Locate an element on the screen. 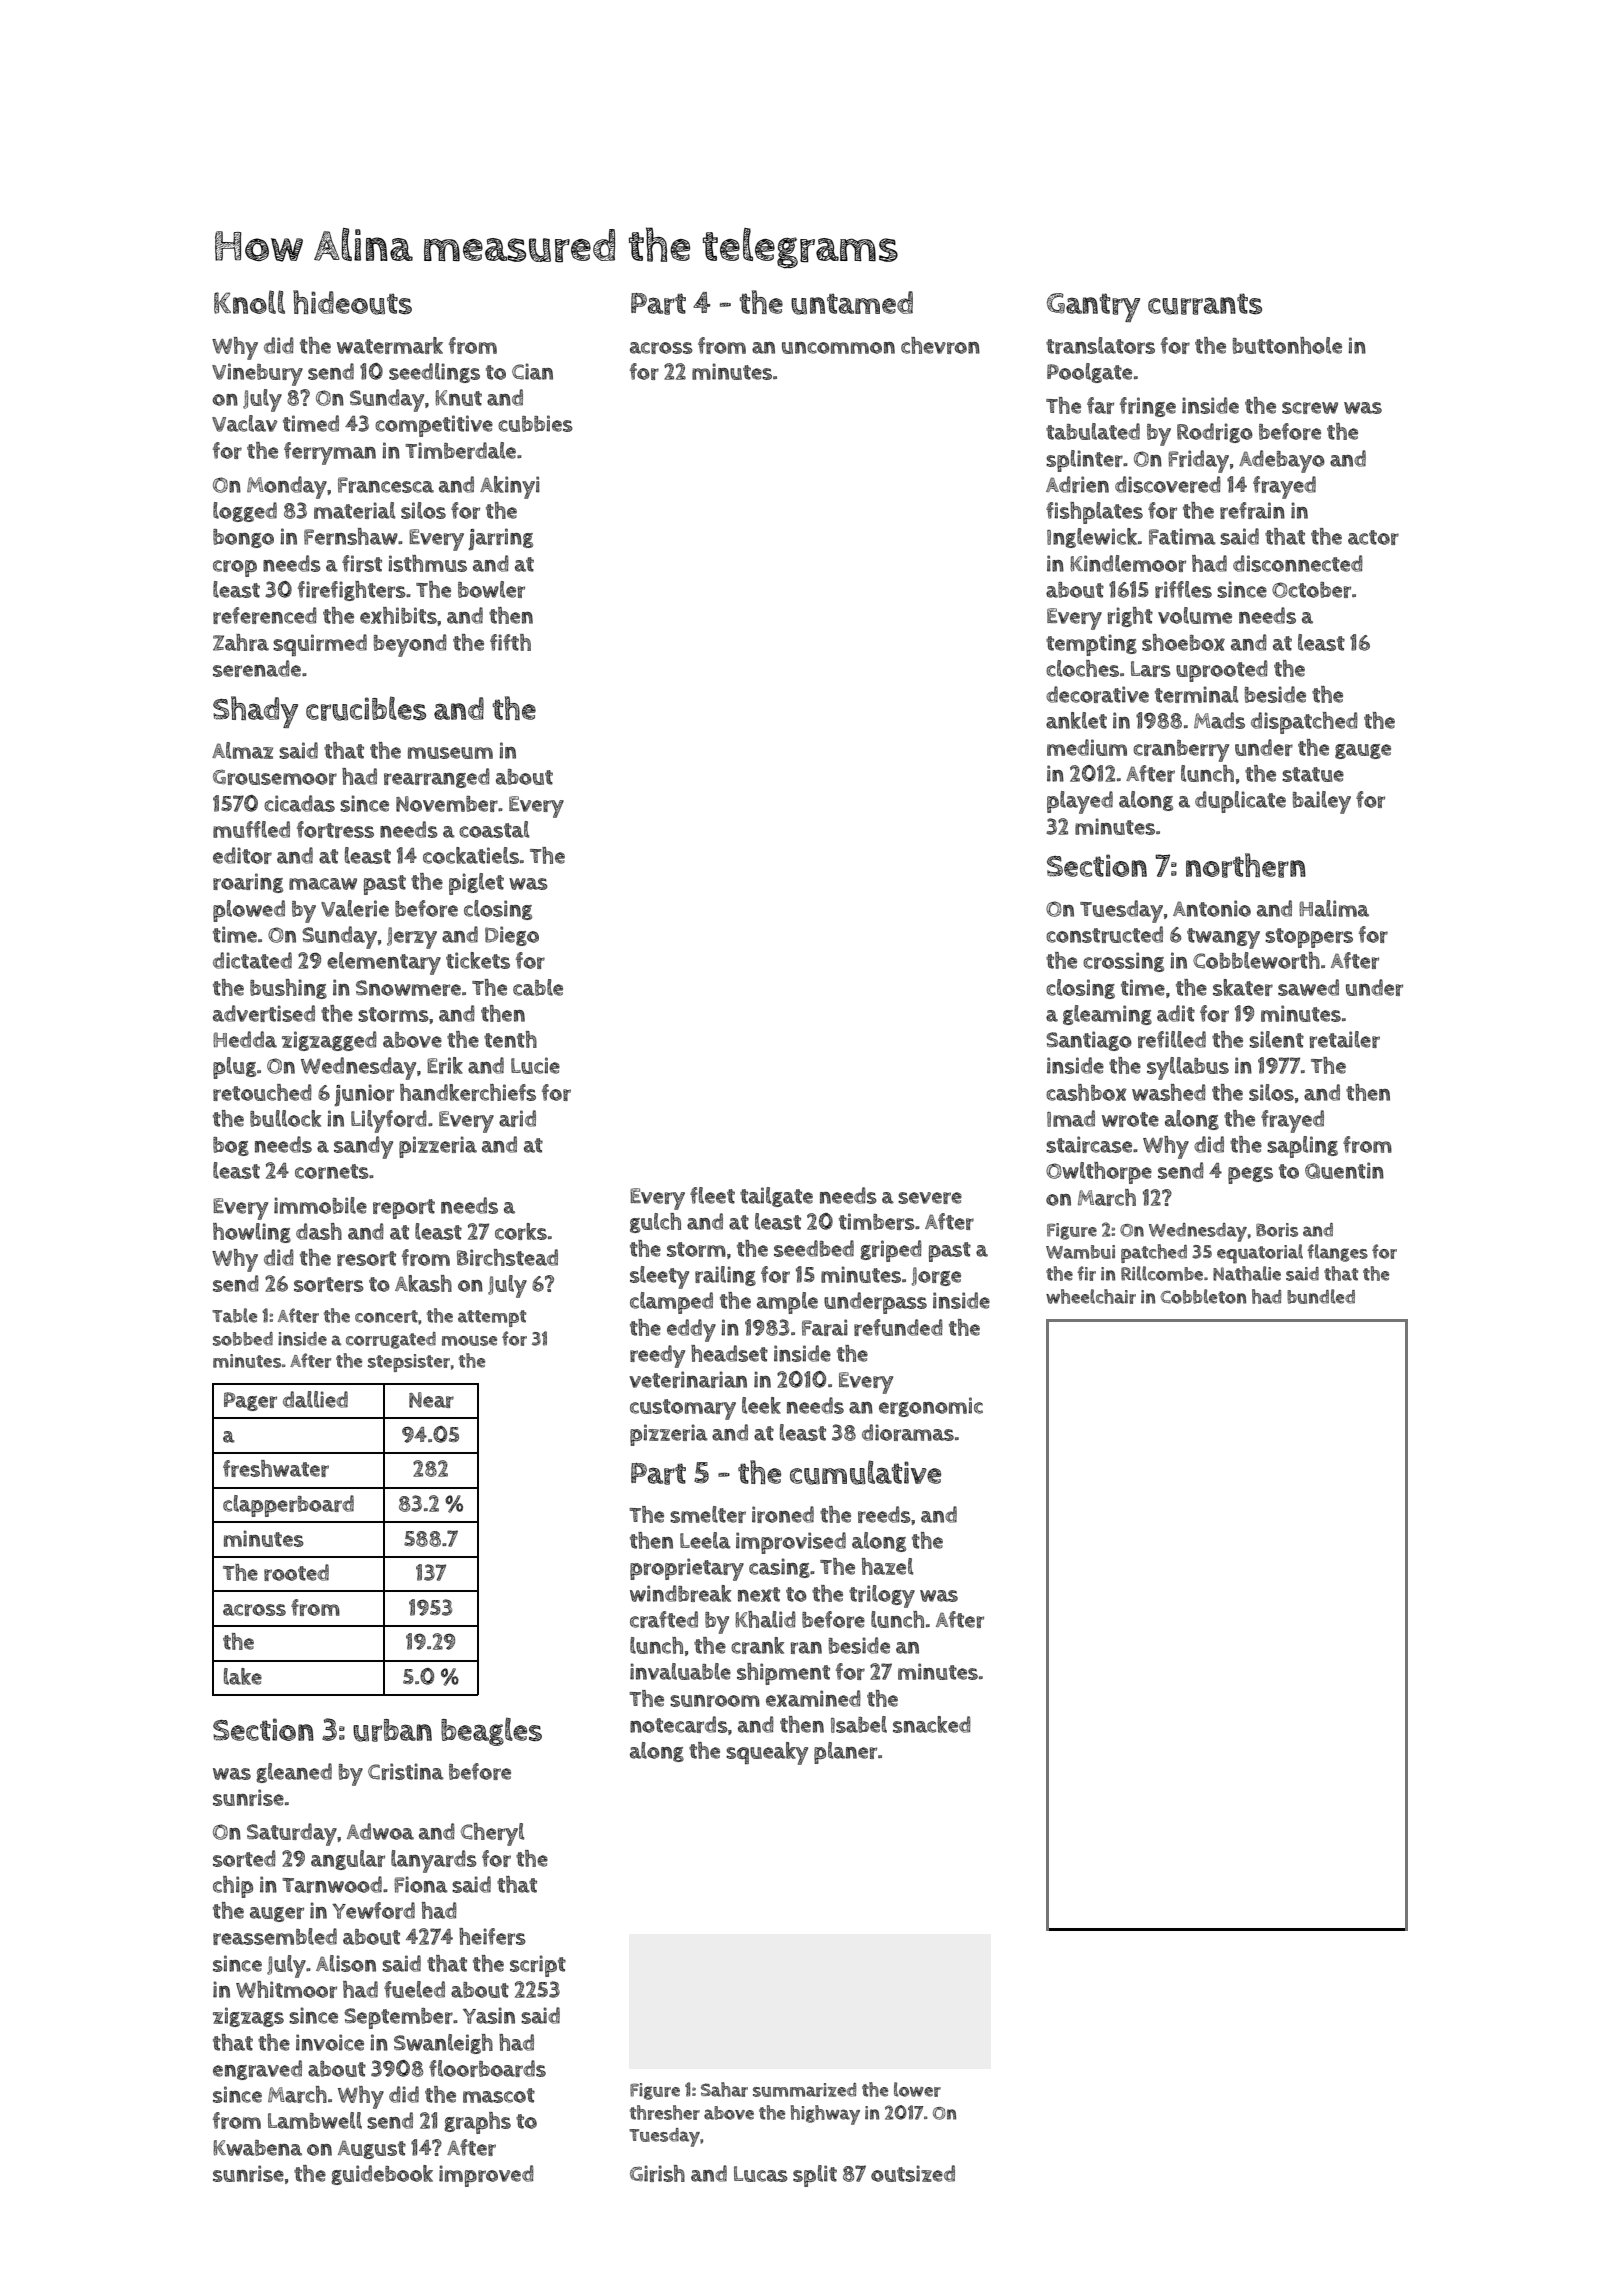 The image size is (1620, 2292). Rodrigo is located at coordinates (1215, 433).
